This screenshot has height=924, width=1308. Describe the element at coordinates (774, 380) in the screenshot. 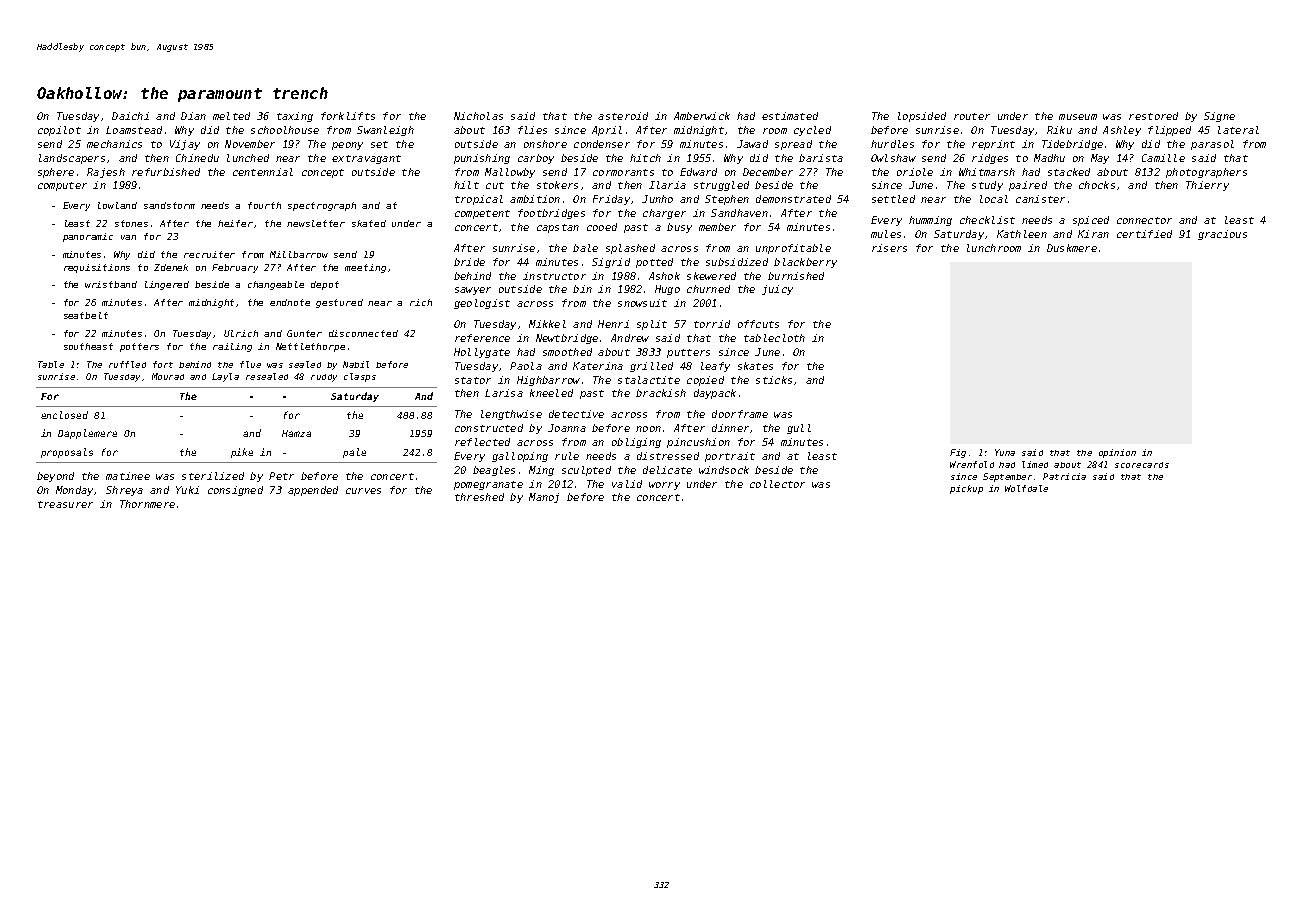

I see `sticks` at that location.
